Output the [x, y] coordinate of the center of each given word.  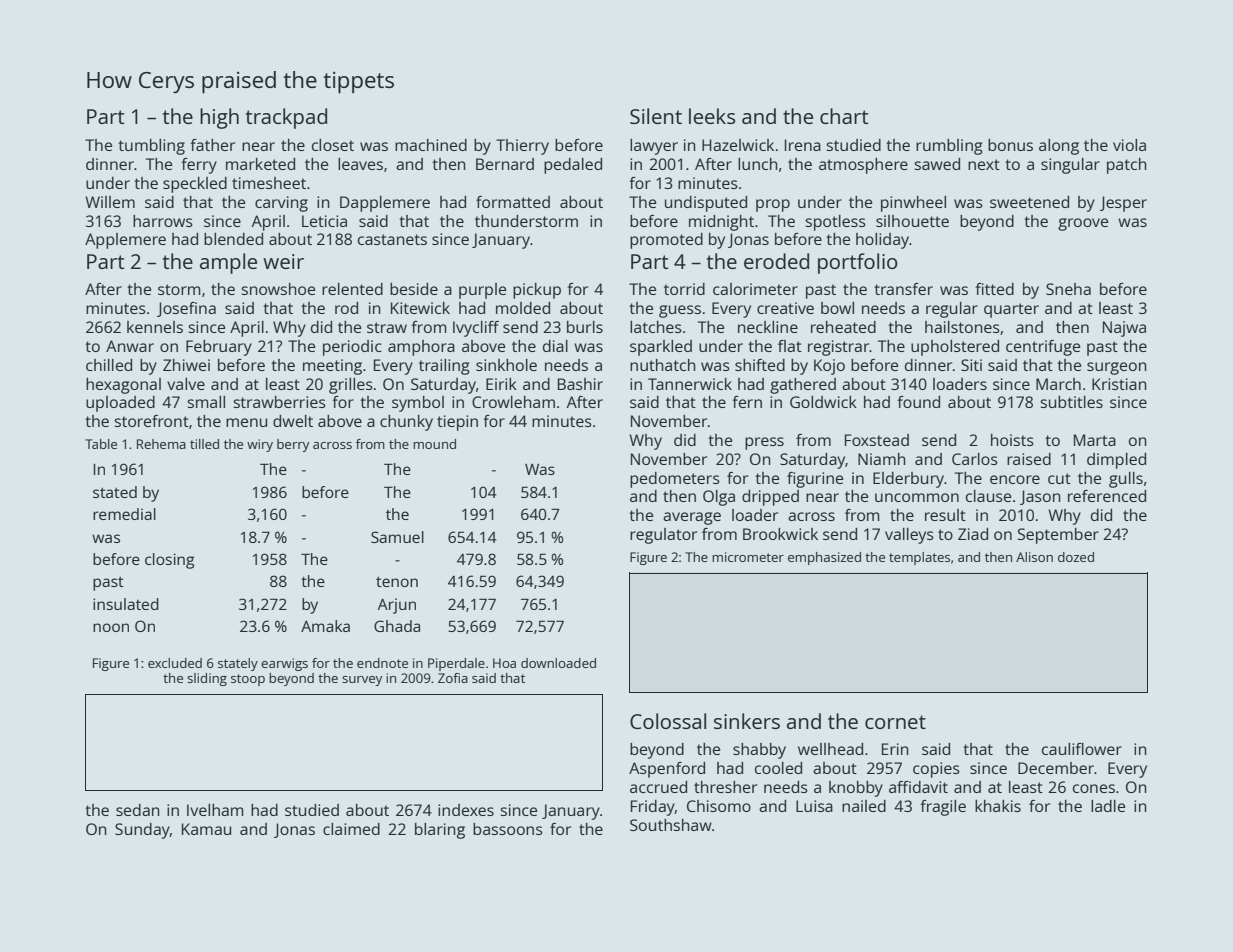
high [219, 118]
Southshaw [671, 825]
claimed [351, 829]
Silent [656, 116]
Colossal [668, 721]
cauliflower [1082, 749]
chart [844, 116]
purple [482, 291]
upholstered [955, 348]
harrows [163, 221]
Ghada [397, 626]
